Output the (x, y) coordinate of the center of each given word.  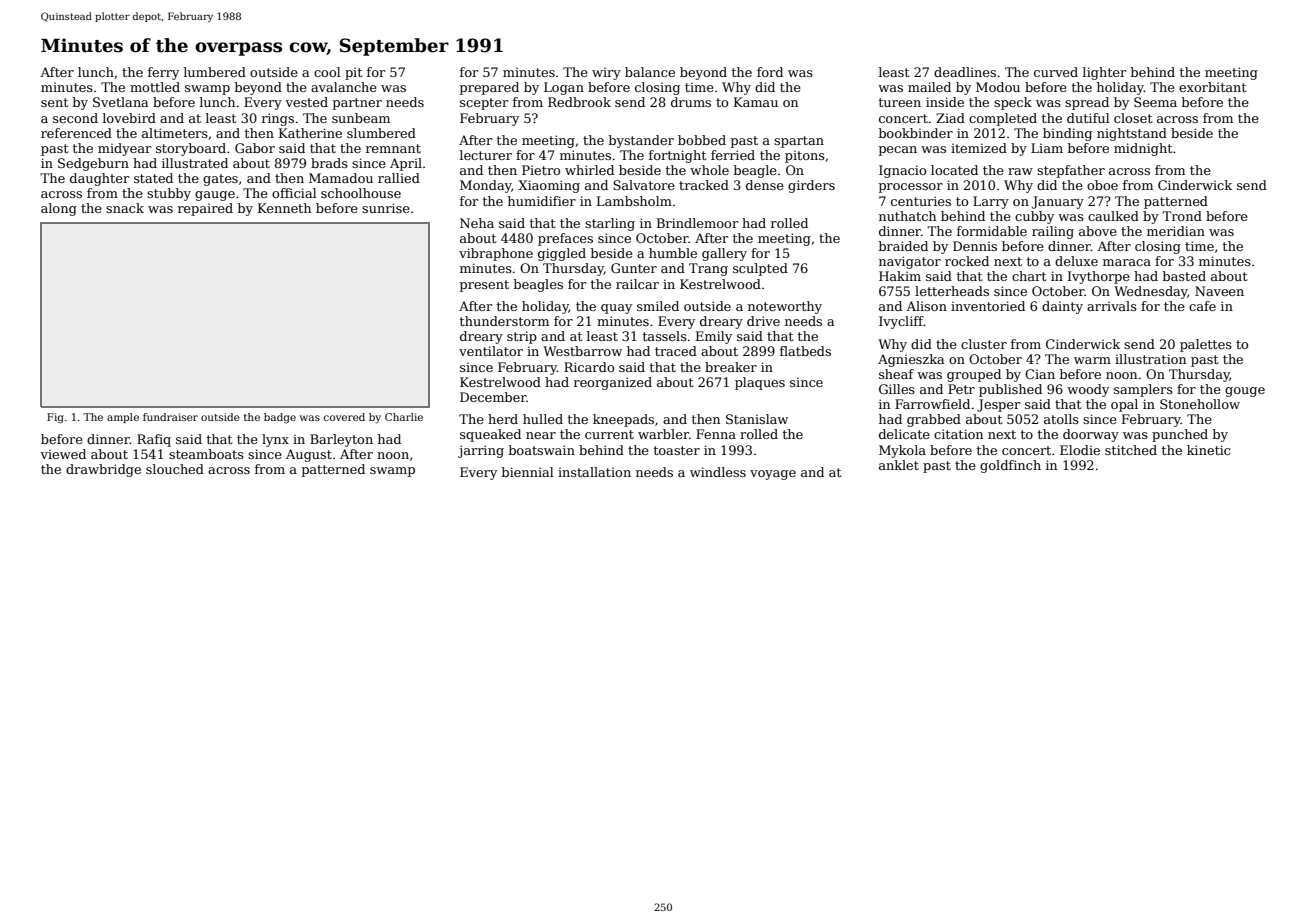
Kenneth (284, 208)
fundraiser (170, 417)
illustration (1150, 359)
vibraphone (496, 254)
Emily (714, 337)
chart (1029, 276)
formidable (992, 231)
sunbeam (361, 118)
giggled (562, 254)
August (309, 455)
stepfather (1071, 171)
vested (306, 102)
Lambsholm (634, 201)
